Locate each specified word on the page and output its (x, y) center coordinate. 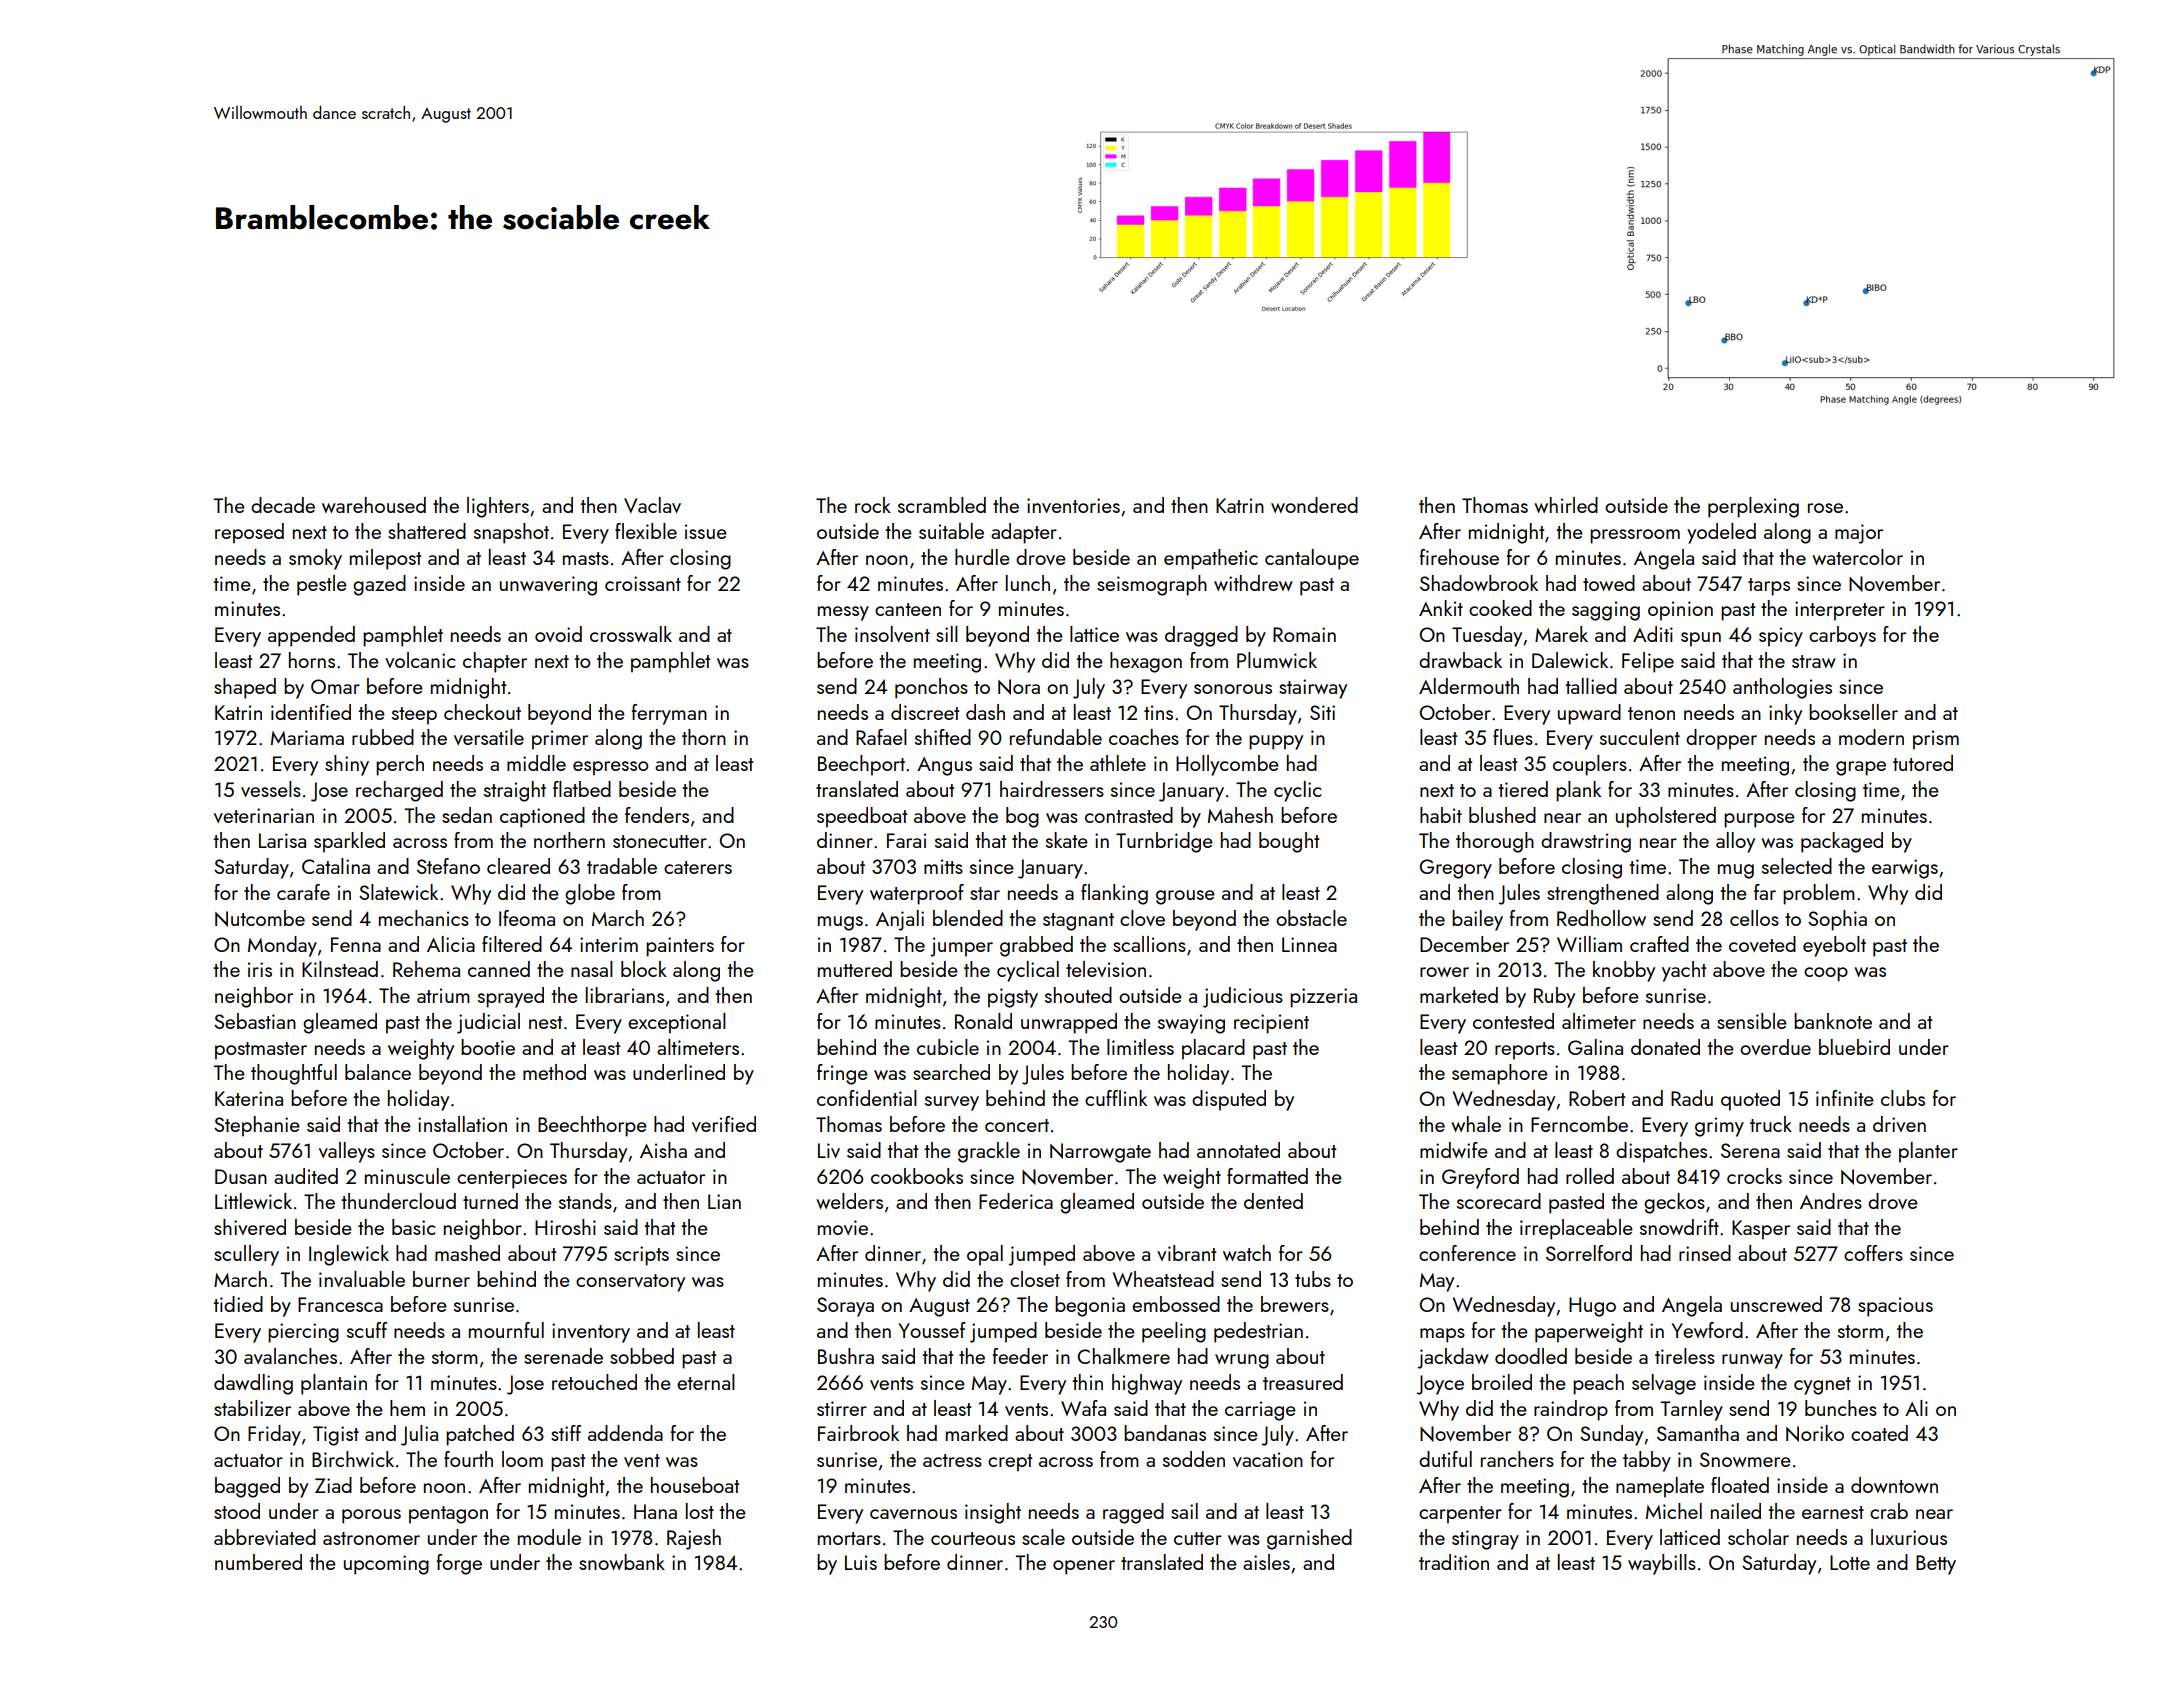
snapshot (511, 533)
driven (1899, 1124)
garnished (1309, 1539)
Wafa (1083, 1408)
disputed (1229, 1100)
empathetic (1211, 559)
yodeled (1721, 533)
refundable (1056, 737)
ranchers (1517, 1459)
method (554, 1072)
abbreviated (265, 1537)
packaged (1842, 842)
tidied (238, 1304)
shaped (245, 688)
